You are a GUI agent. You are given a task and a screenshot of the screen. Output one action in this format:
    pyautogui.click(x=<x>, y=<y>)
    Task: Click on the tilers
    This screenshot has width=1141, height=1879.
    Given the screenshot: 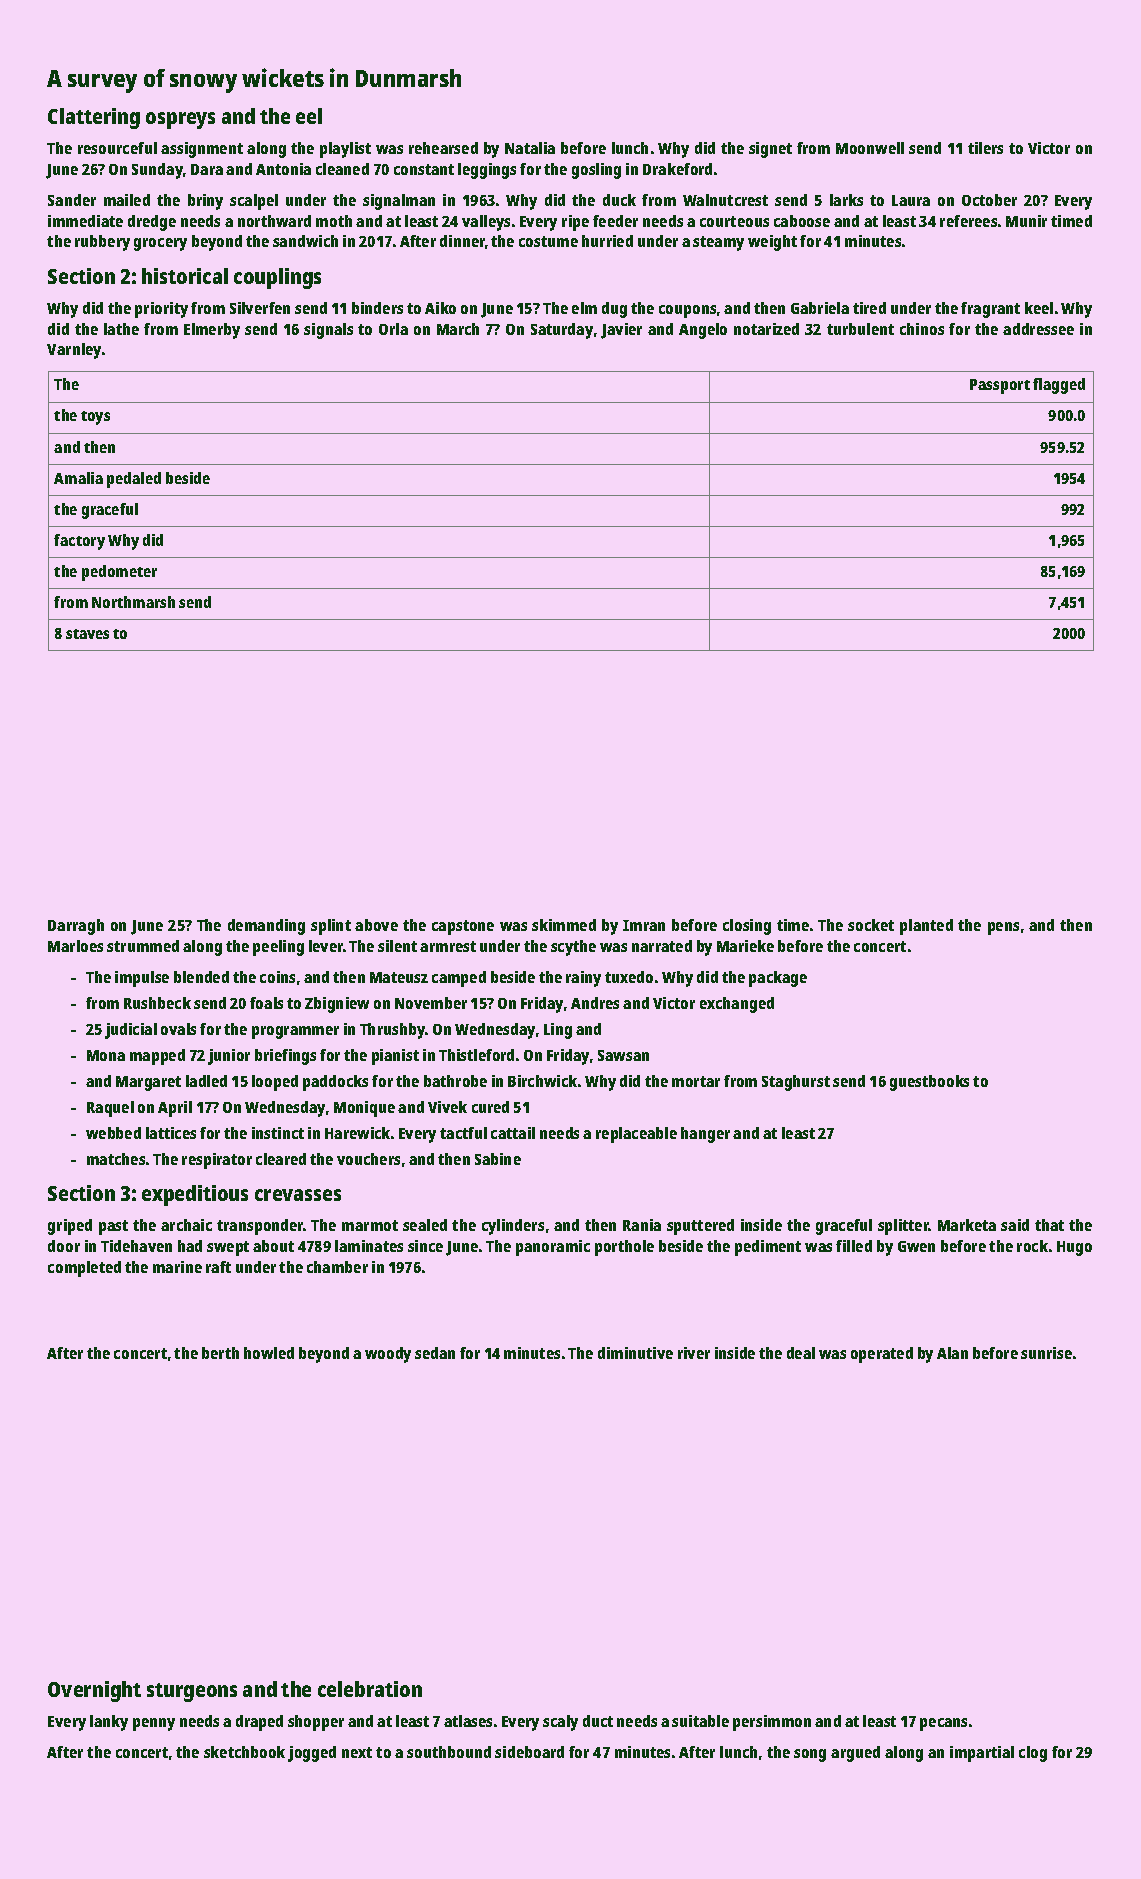 What is the action you would take?
    pyautogui.click(x=985, y=148)
